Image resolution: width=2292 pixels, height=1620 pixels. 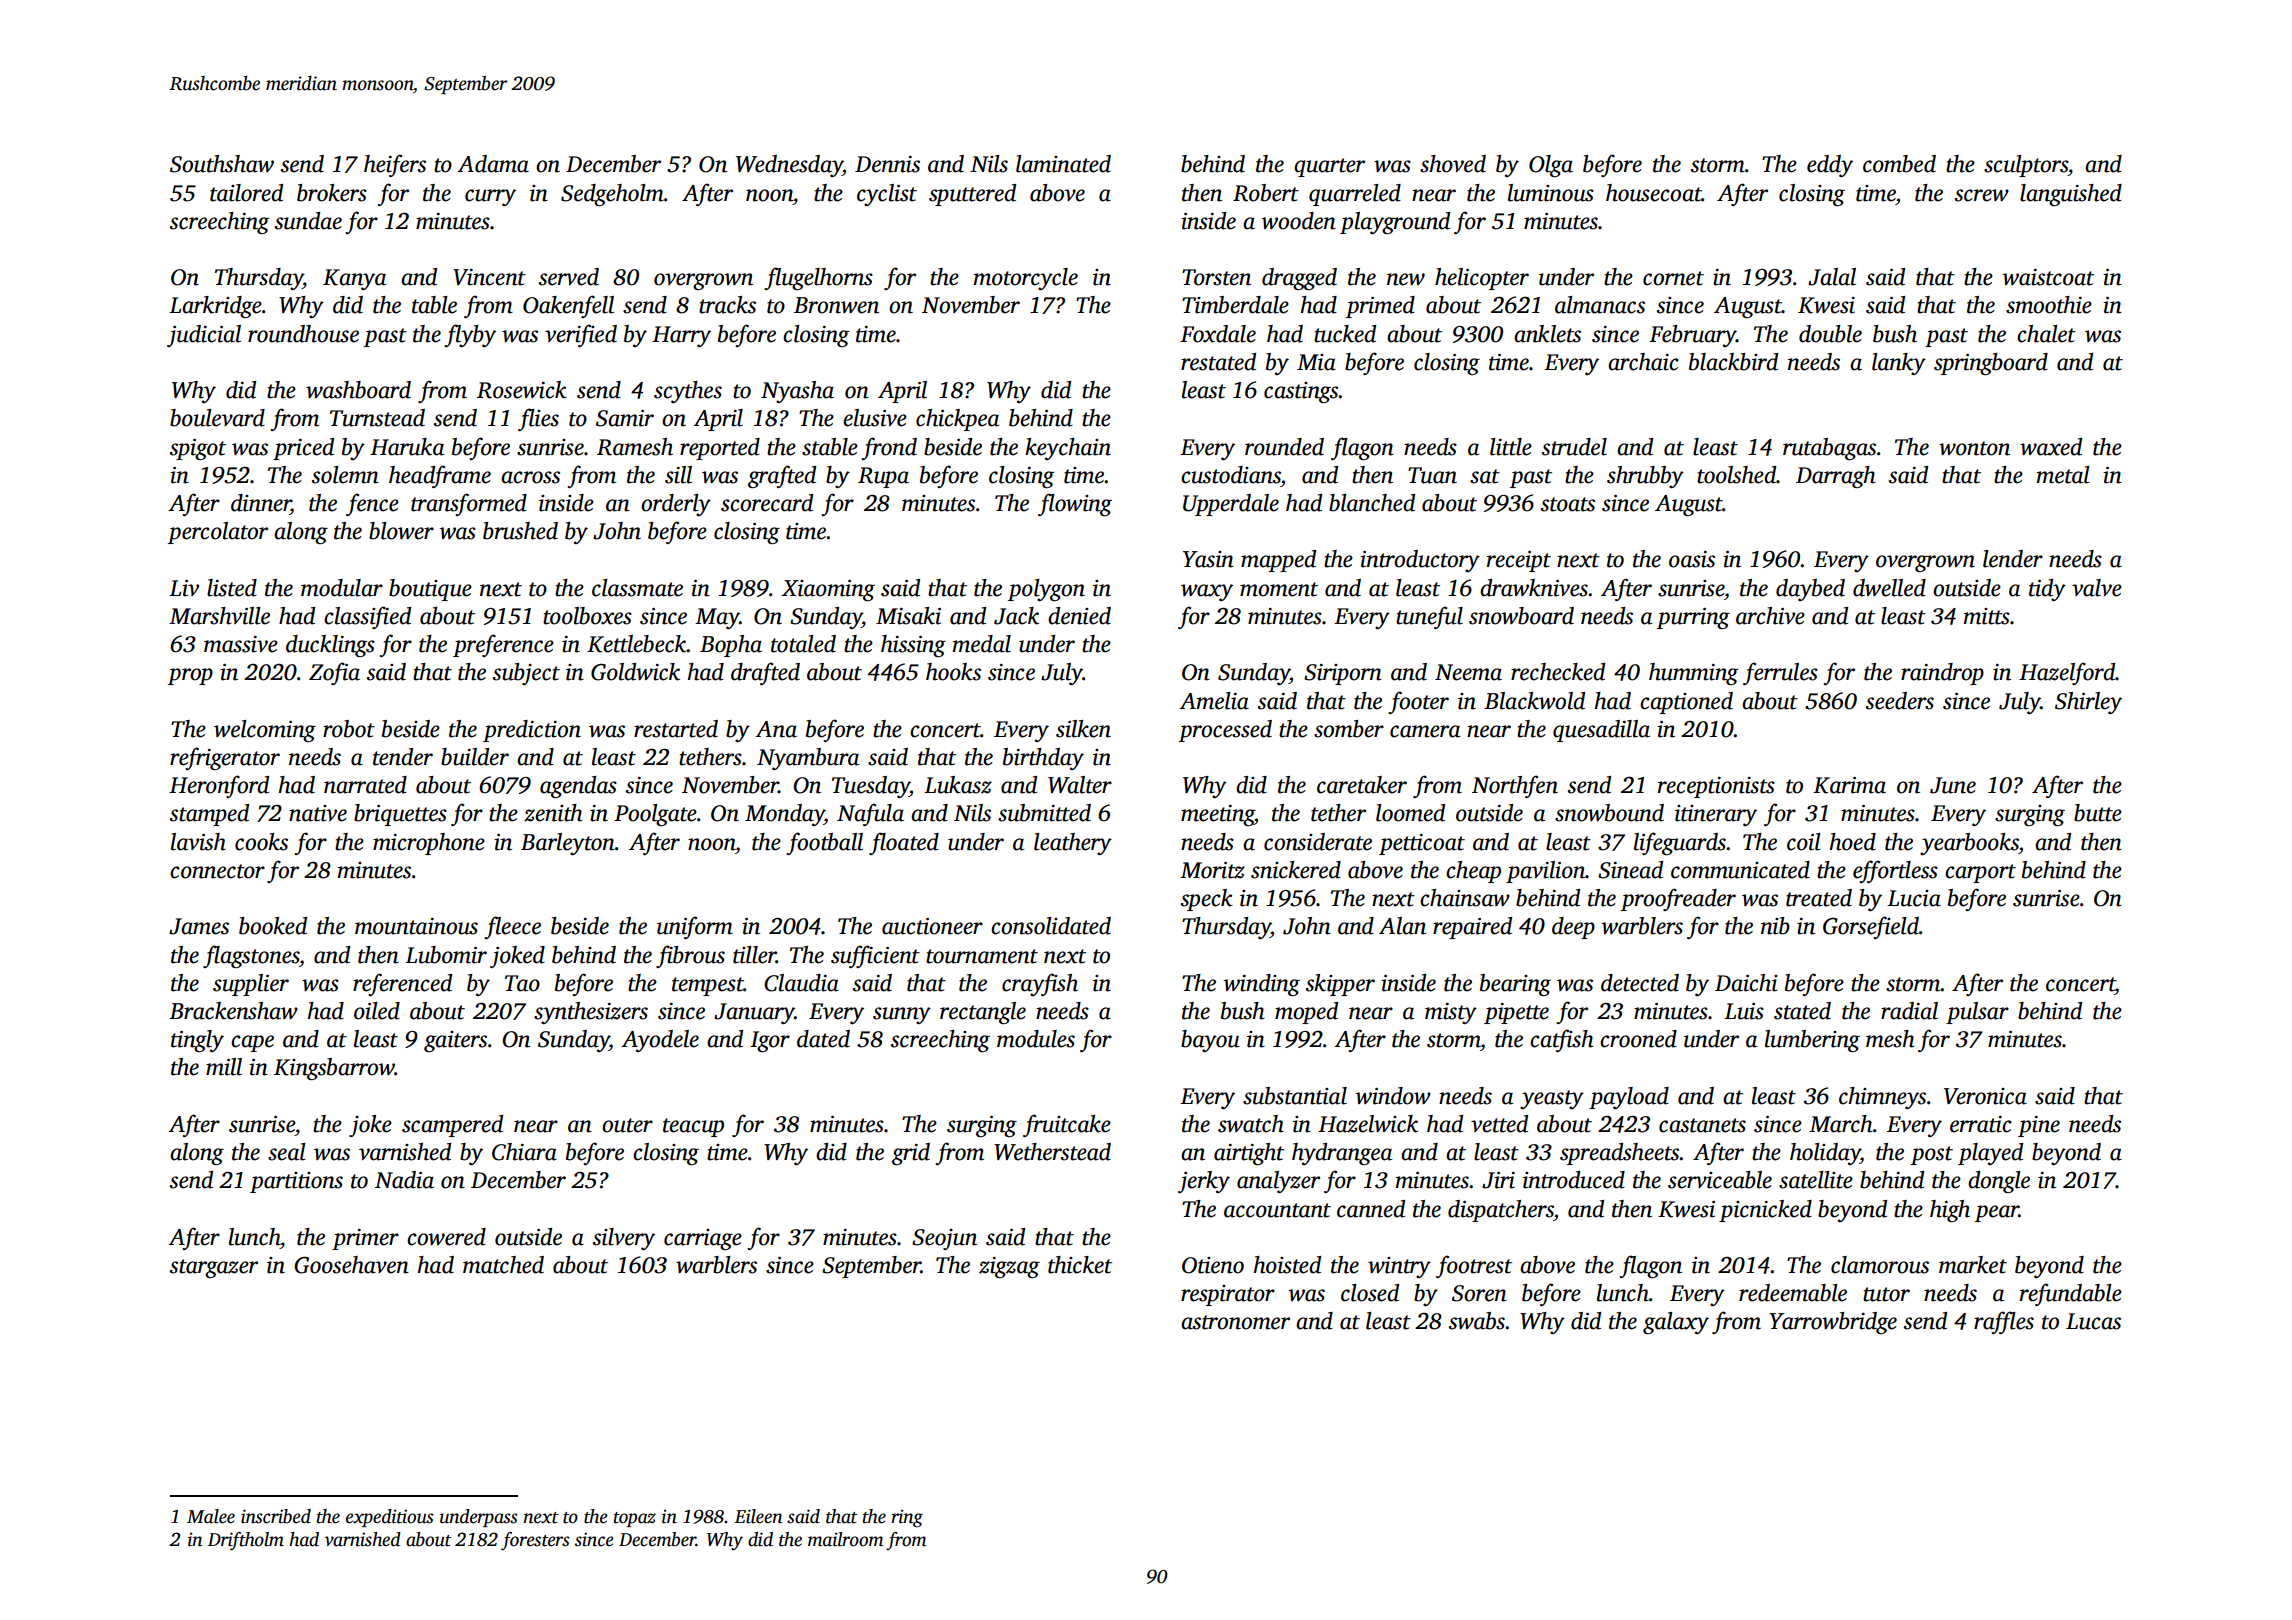 What do you see at coordinates (1825, 1154) in the screenshot?
I see `holiday` at bounding box center [1825, 1154].
